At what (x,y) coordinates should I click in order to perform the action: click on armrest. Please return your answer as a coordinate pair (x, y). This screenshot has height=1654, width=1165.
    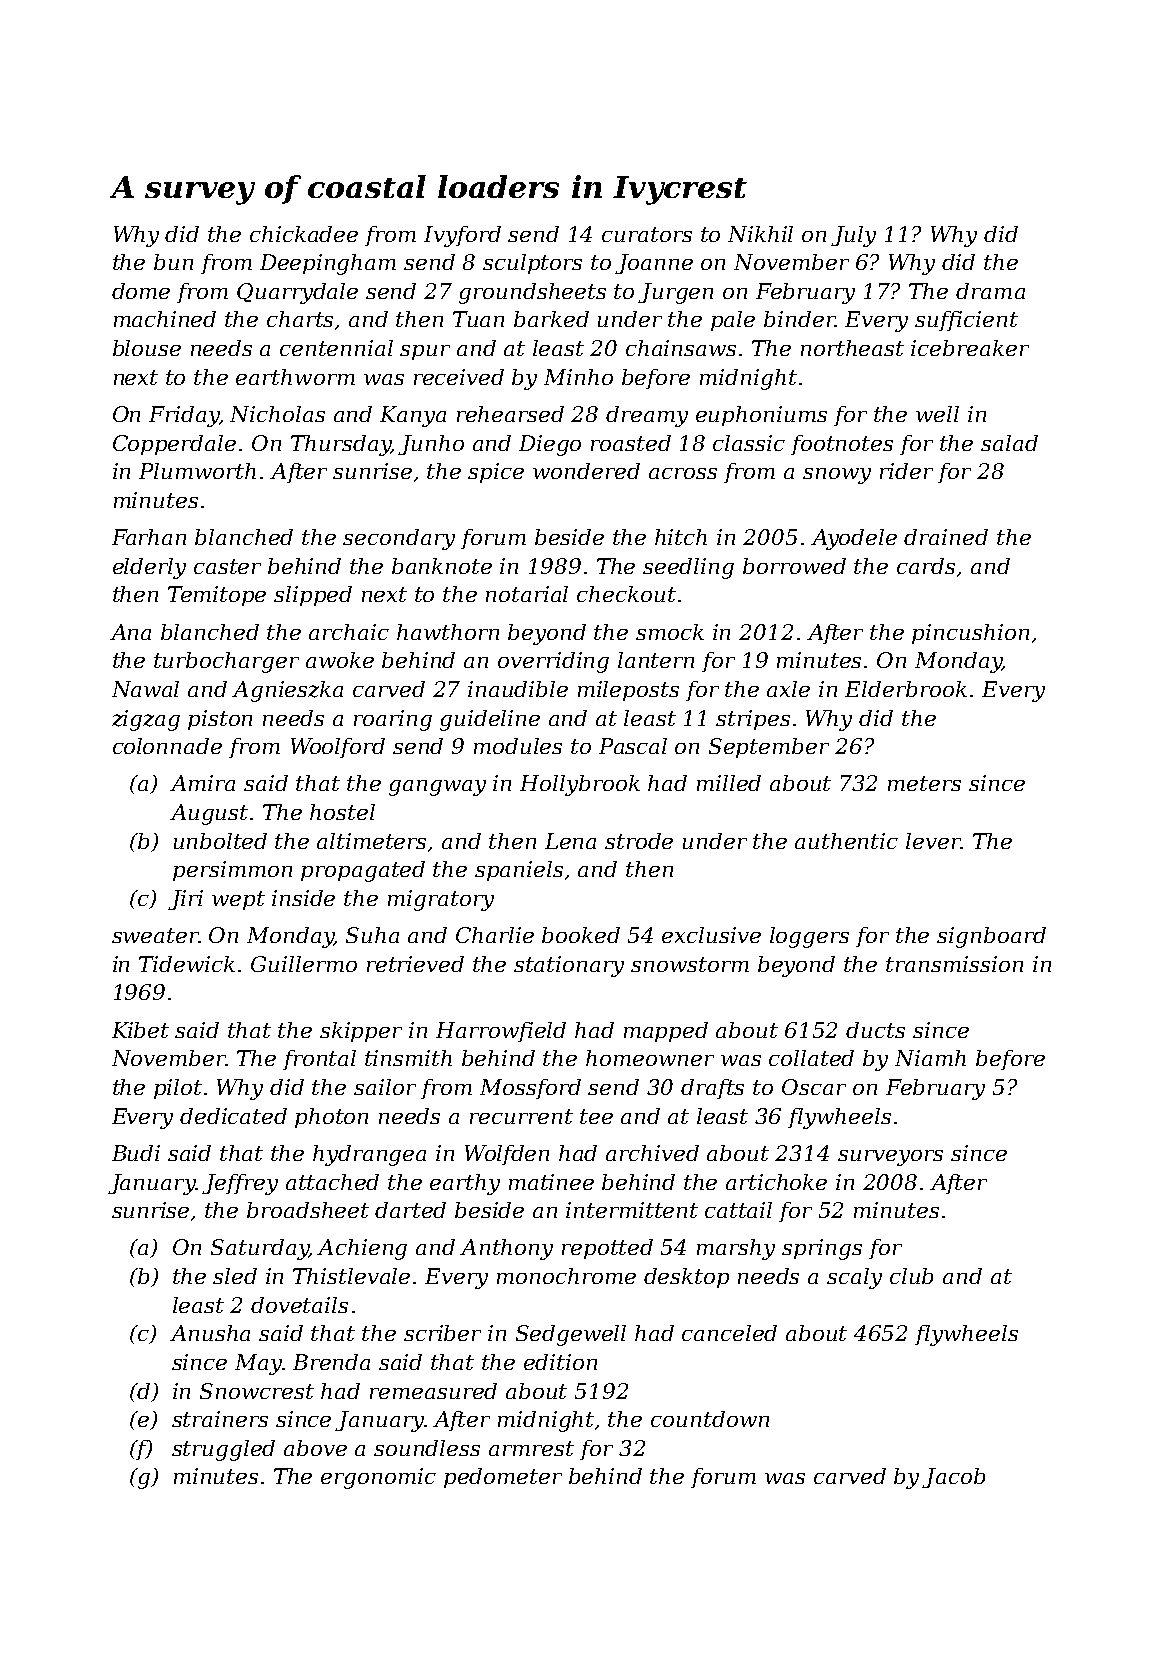
    Looking at the image, I should click on (531, 1448).
